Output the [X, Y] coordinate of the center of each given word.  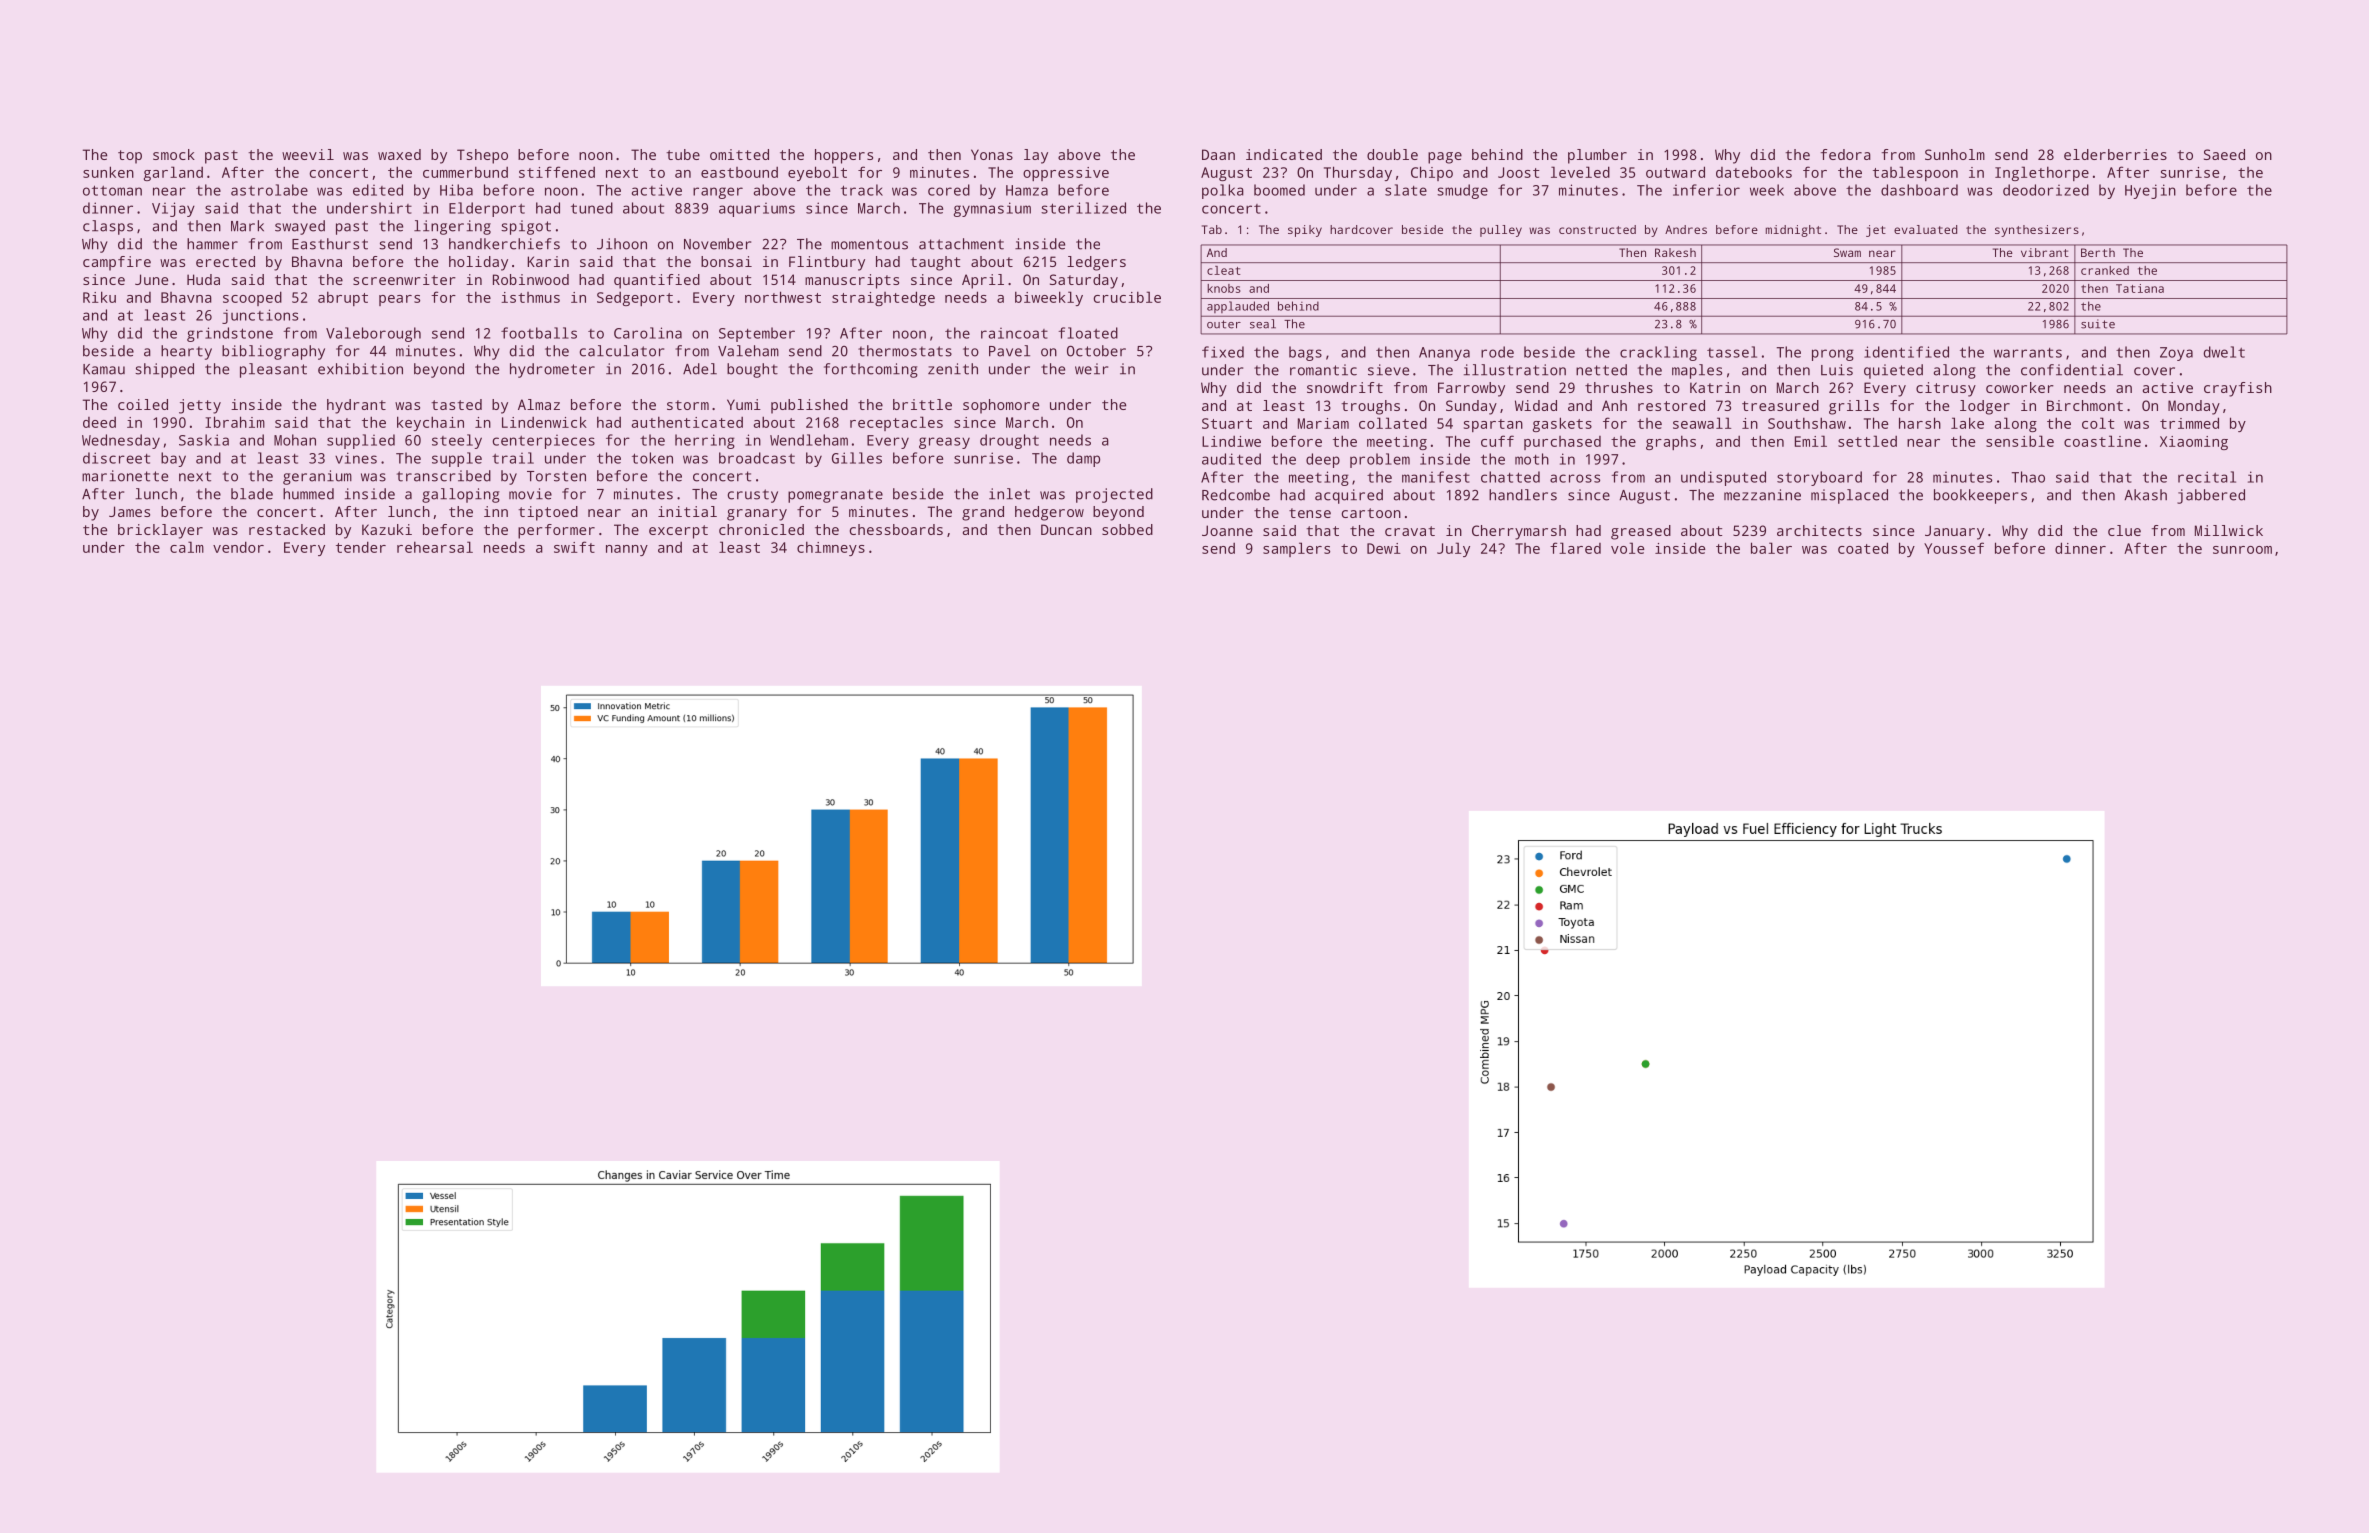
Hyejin [2150, 191]
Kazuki [387, 529]
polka [1223, 191]
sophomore [1001, 406]
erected [225, 261]
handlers [1523, 495]
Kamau [104, 369]
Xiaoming [2194, 443]
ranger [718, 193]
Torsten [556, 476]
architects [1819, 530]
